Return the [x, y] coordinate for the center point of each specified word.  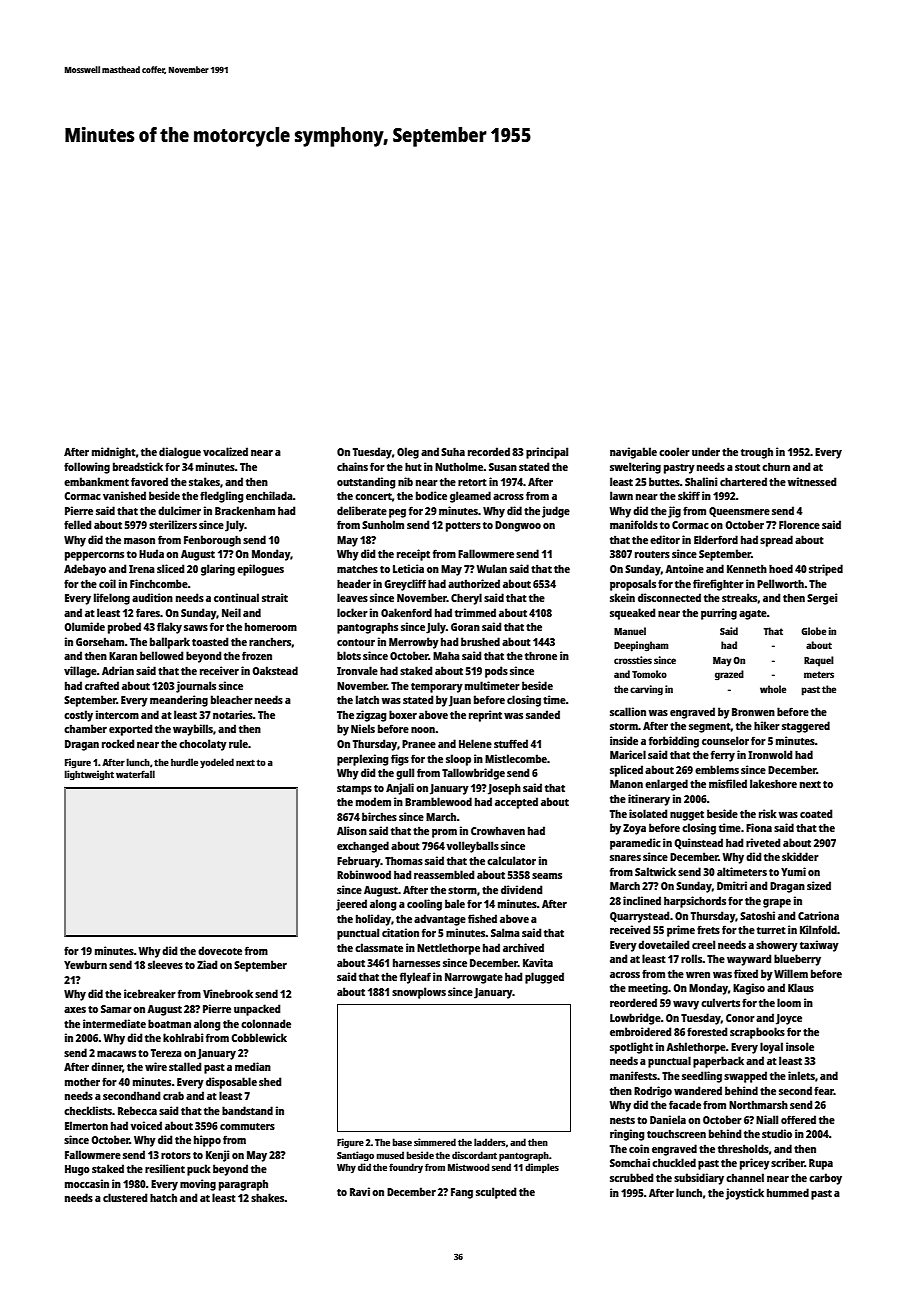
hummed [788, 1192]
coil [107, 583]
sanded [543, 714]
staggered [806, 727]
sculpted [496, 1193]
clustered [125, 1197]
